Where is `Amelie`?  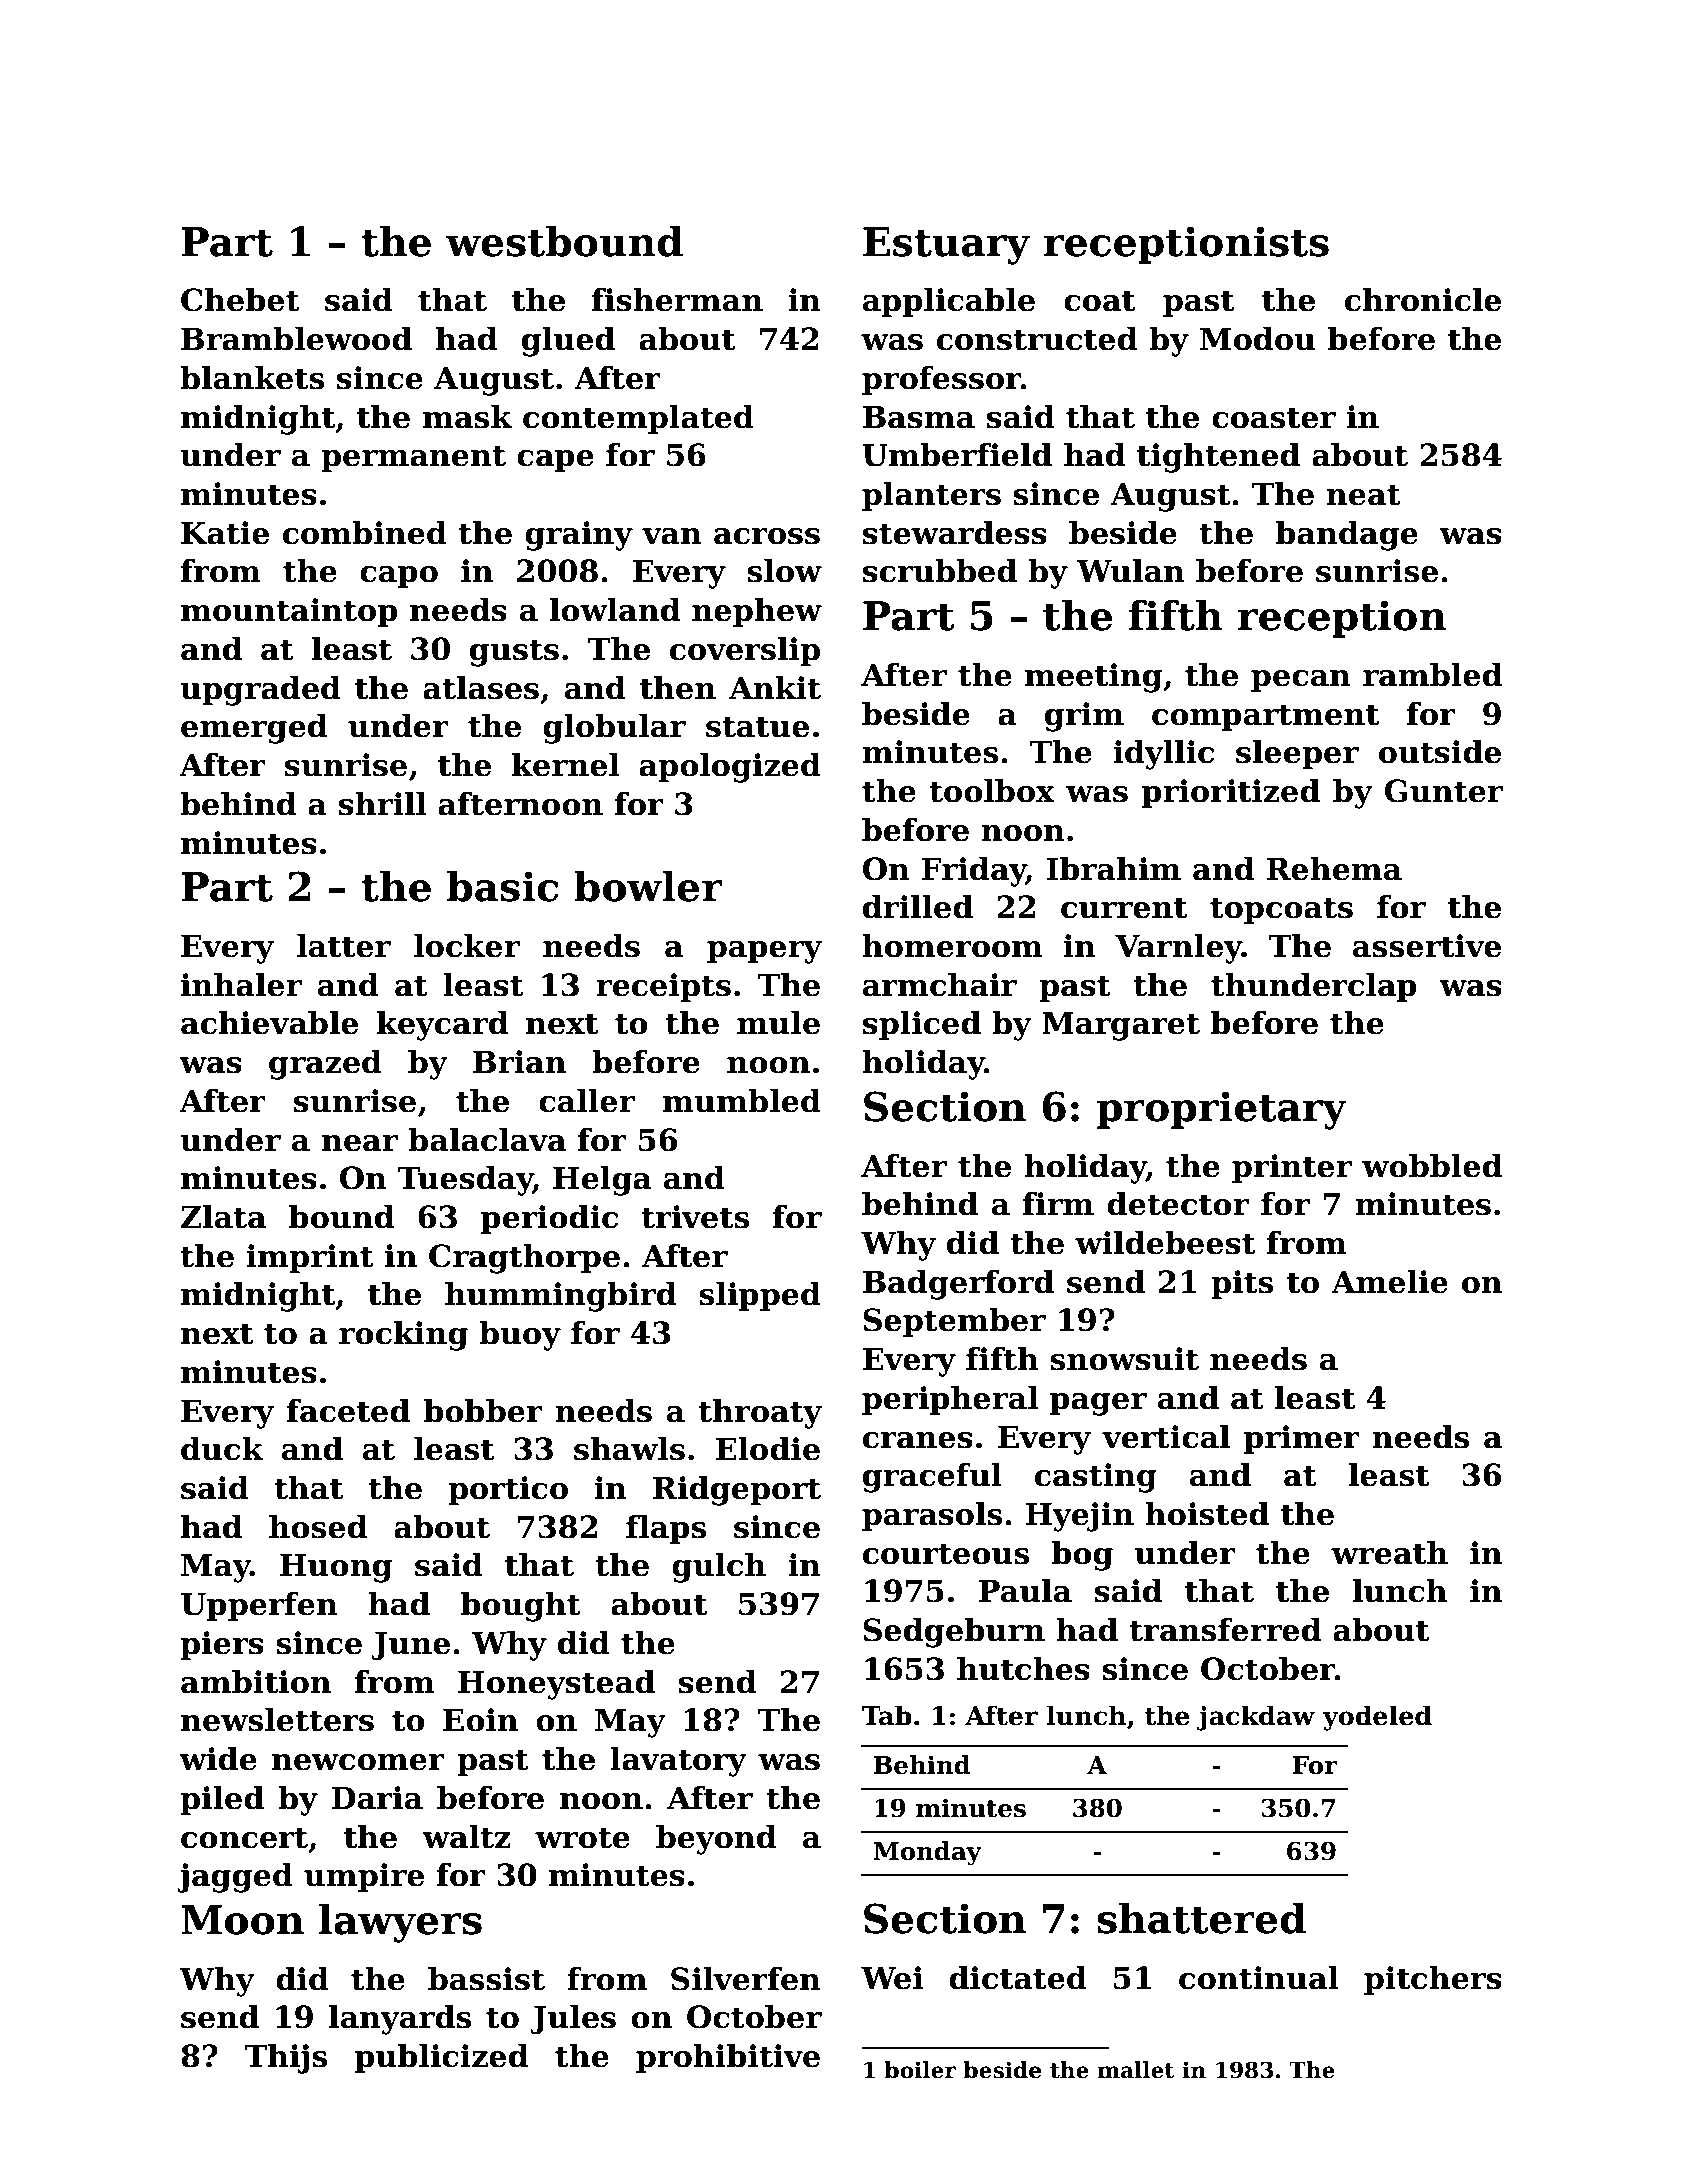
Amelie is located at coordinates (1389, 1282).
